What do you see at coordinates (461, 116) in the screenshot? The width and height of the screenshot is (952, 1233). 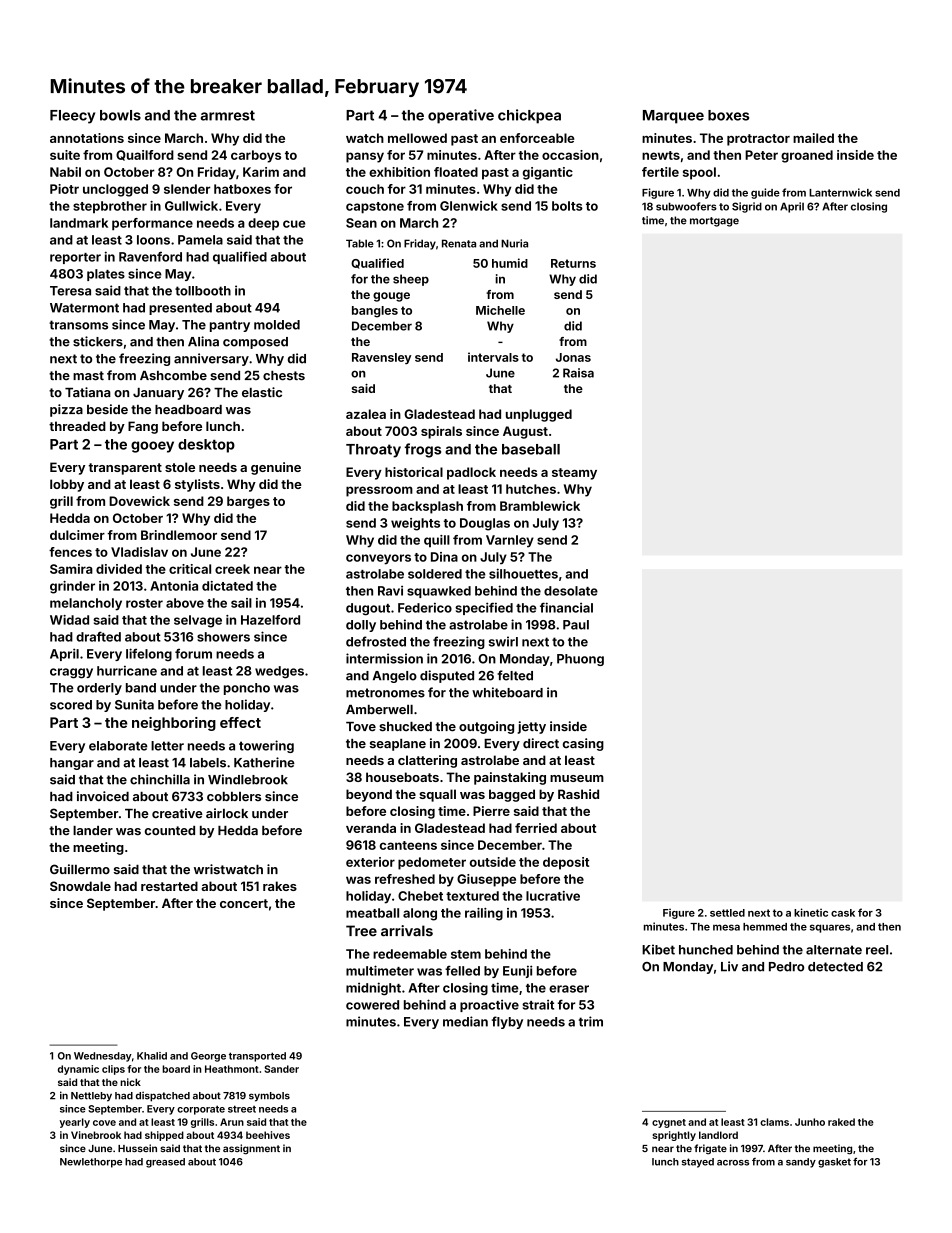 I see `operative` at bounding box center [461, 116].
